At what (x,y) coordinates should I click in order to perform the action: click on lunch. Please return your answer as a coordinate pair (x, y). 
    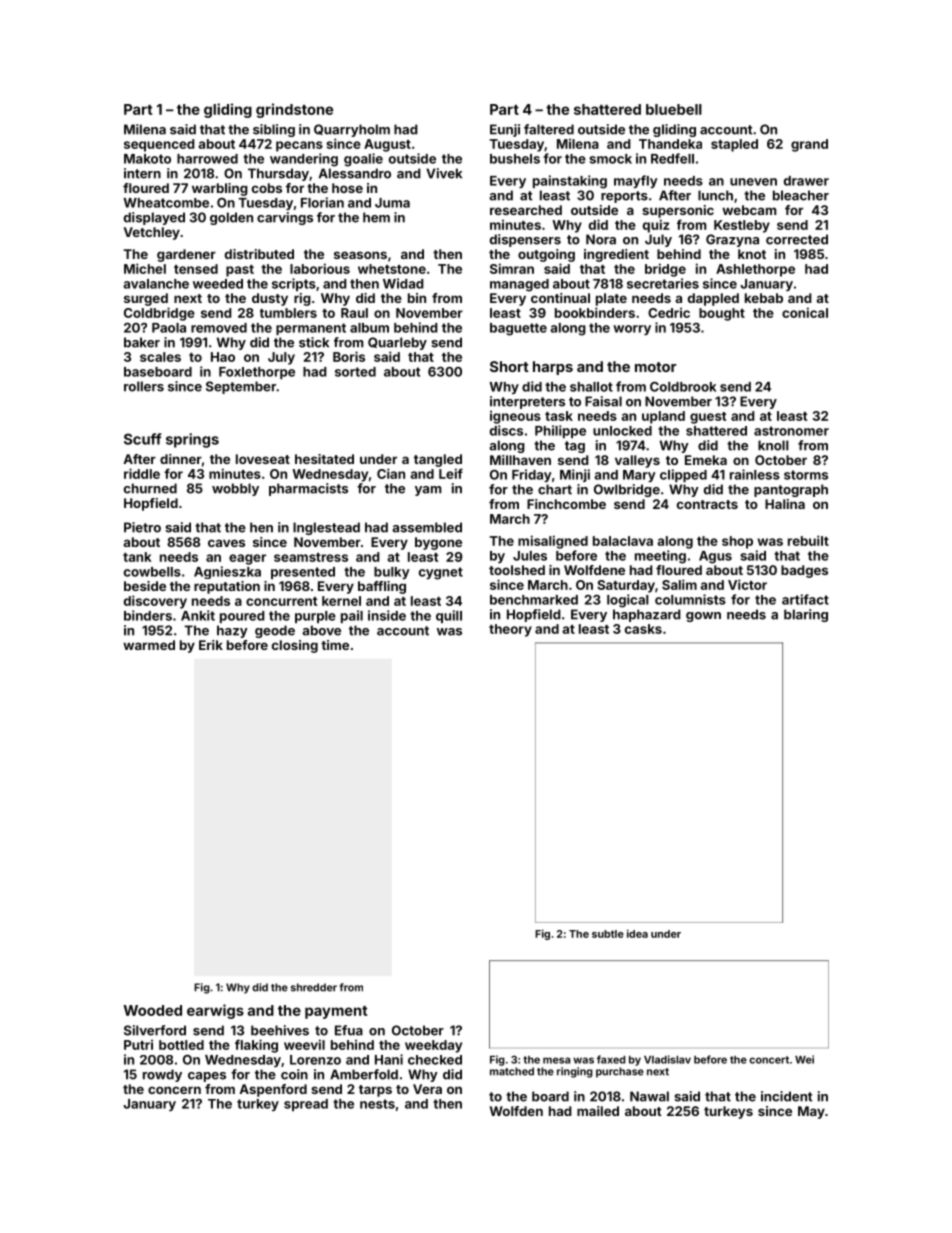
    Looking at the image, I should click on (715, 195).
